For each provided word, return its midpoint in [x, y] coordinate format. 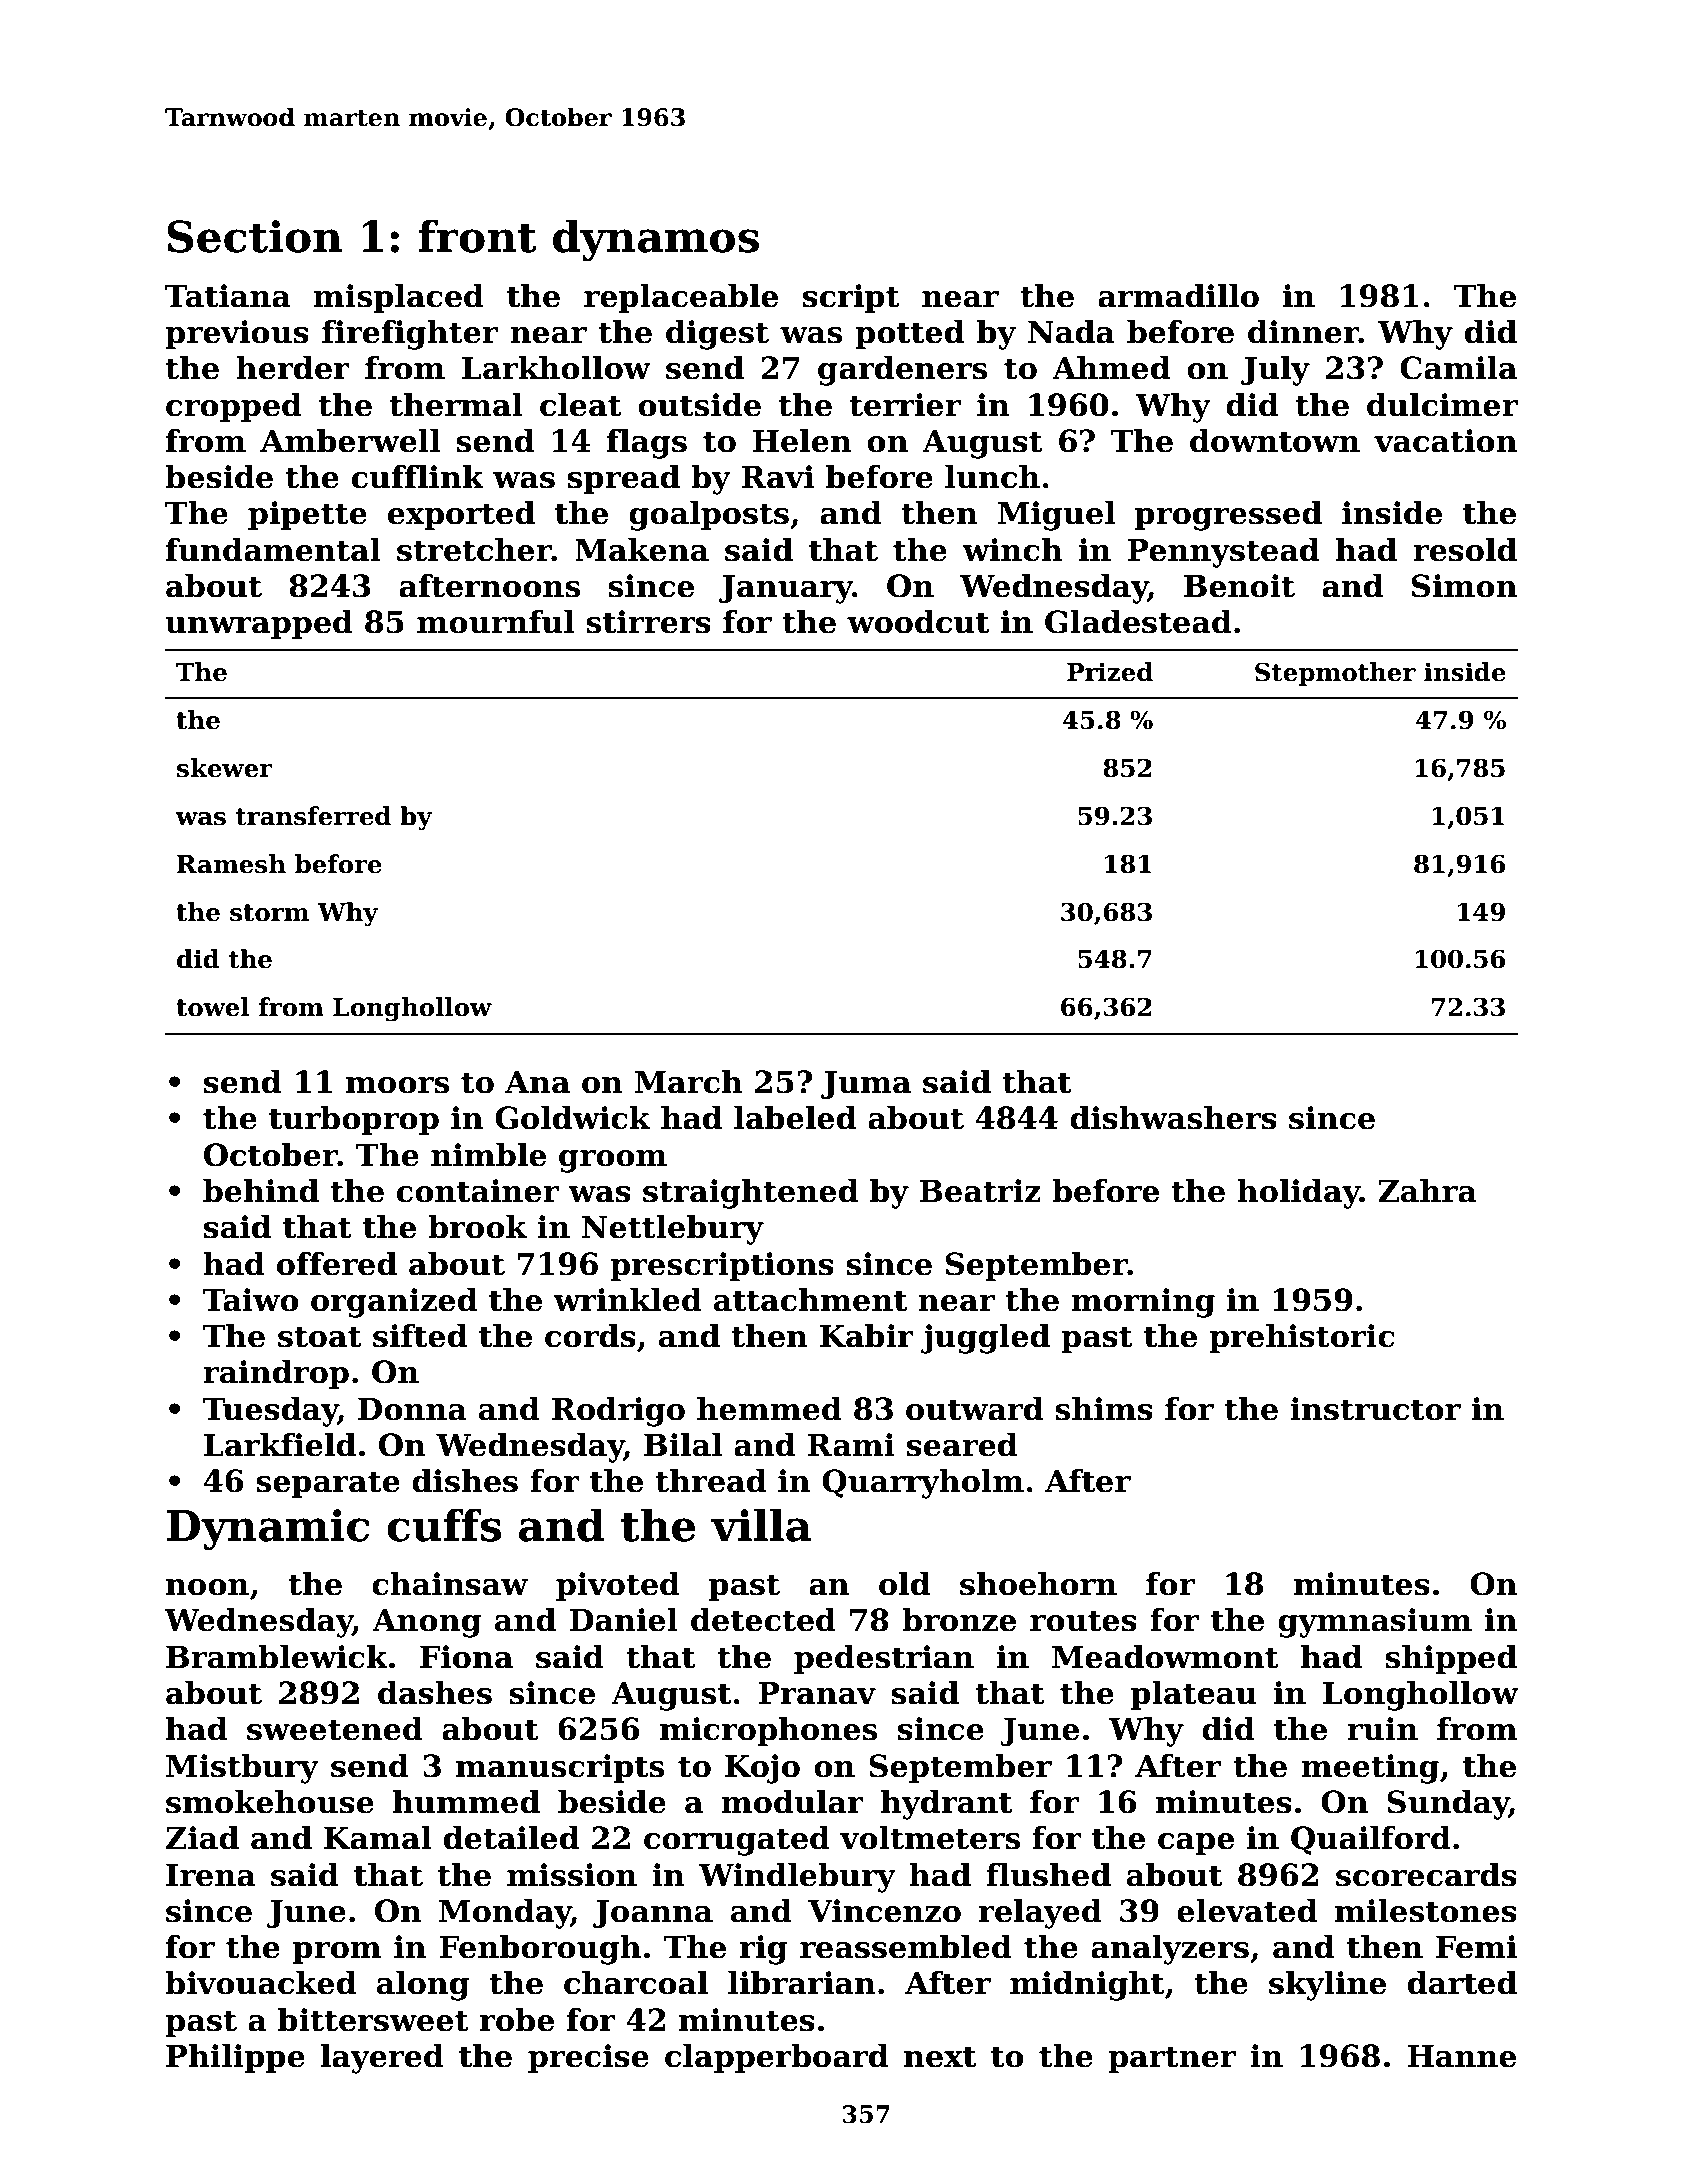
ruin [1382, 1729]
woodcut [918, 622]
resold [1465, 550]
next [940, 2057]
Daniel [623, 1620]
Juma [866, 1084]
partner [1172, 2059]
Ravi [777, 477]
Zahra [1427, 1191]
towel [212, 1007]
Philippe [235, 2058]
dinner [1303, 332]
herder [293, 368]
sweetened [335, 1729]
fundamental [273, 550]
